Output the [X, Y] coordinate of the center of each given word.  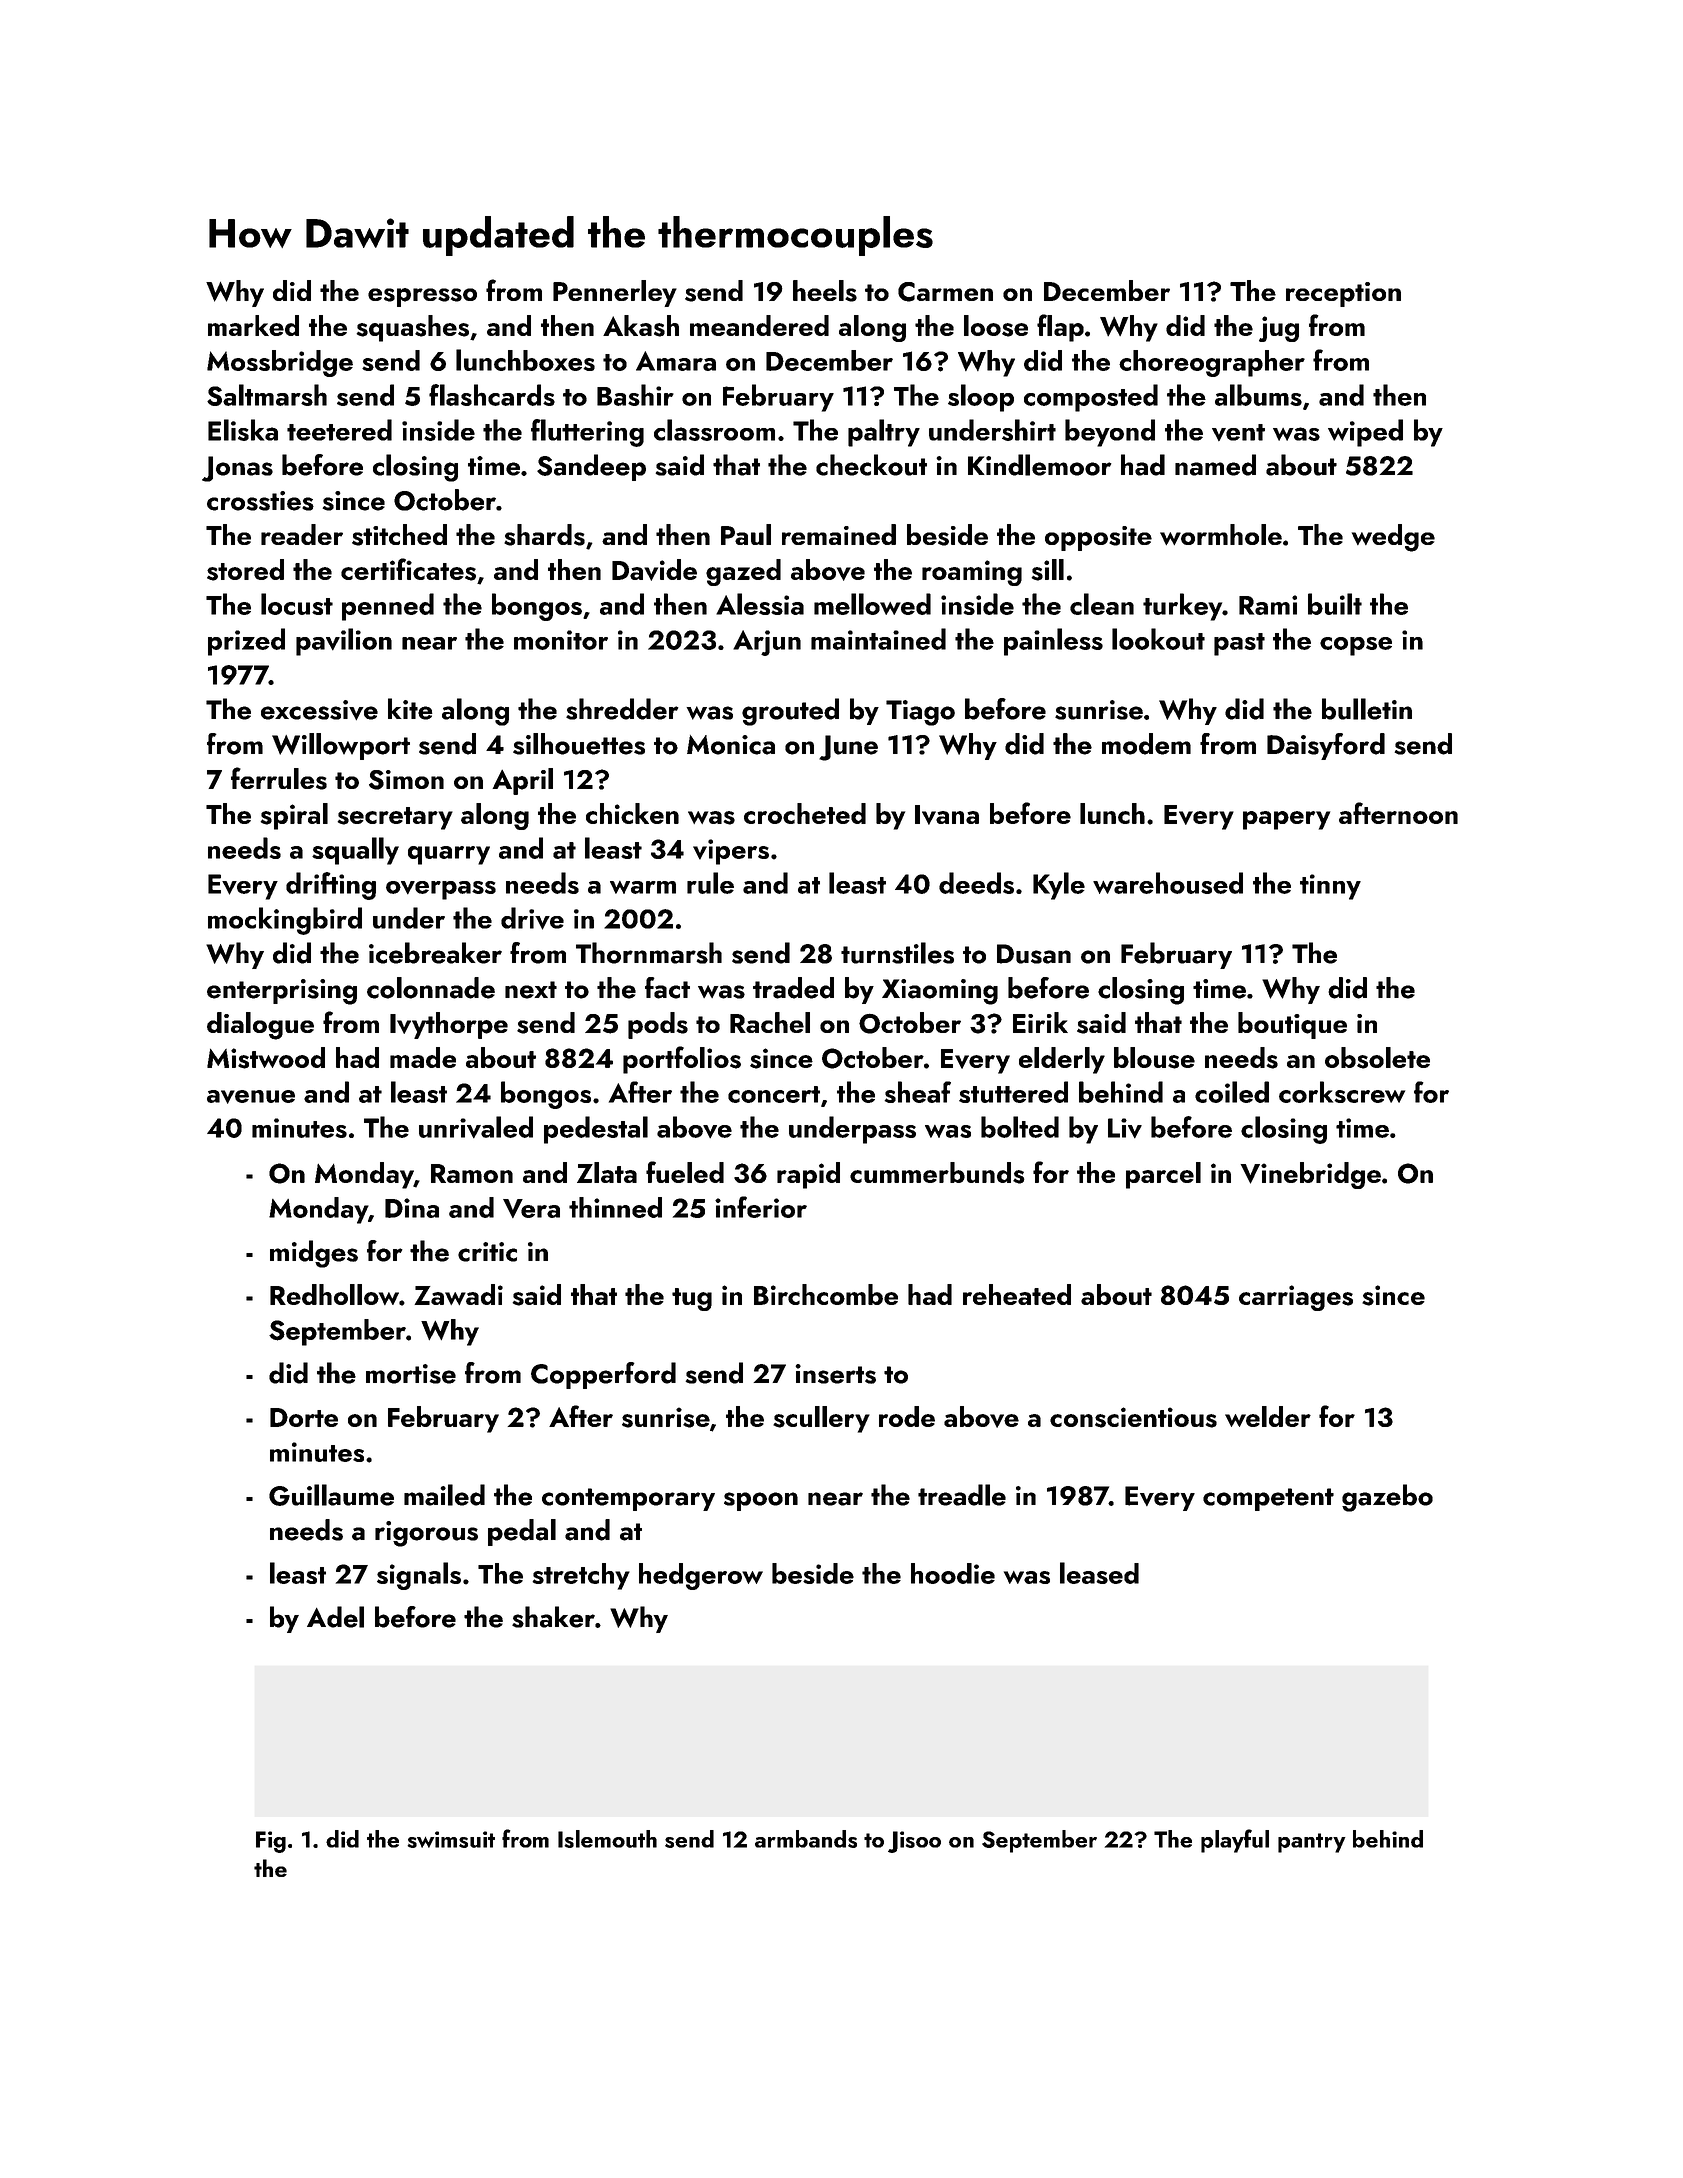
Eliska [243, 430]
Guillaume [331, 1495]
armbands [806, 1839]
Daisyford [1326, 746]
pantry [1312, 1843]
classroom [714, 430]
